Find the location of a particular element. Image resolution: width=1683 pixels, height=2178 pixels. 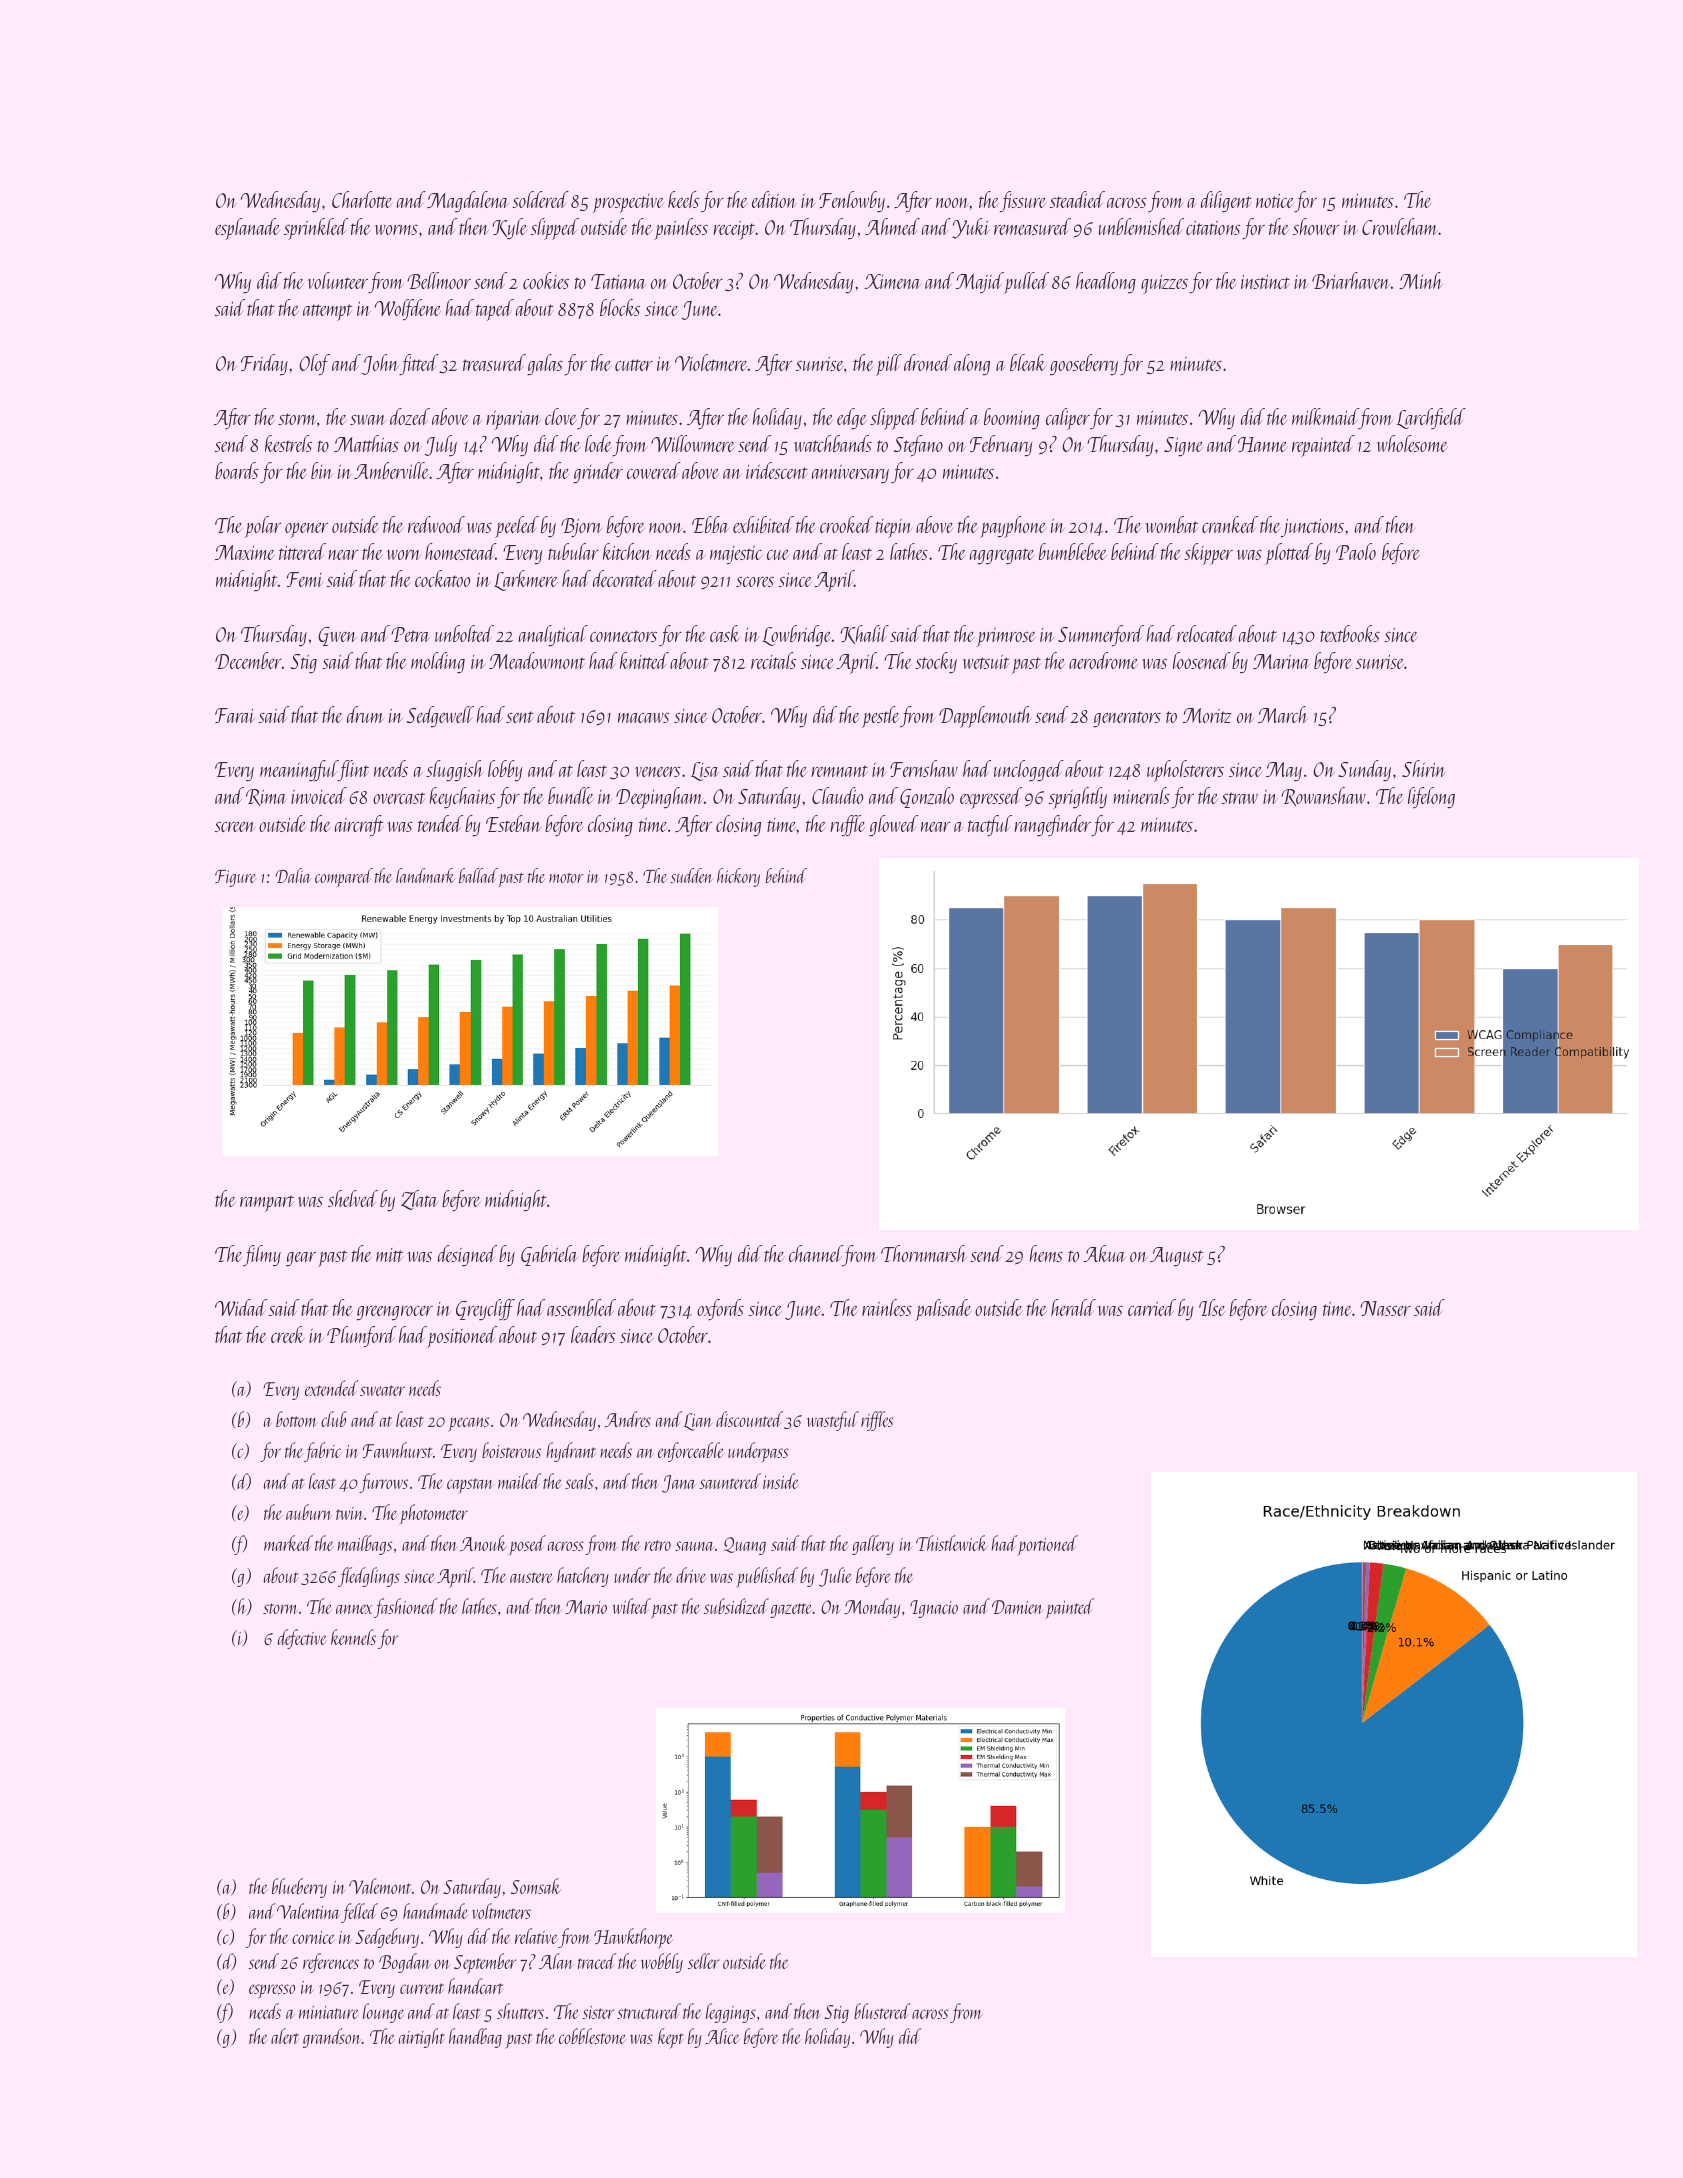

Alice is located at coordinates (722, 2036).
